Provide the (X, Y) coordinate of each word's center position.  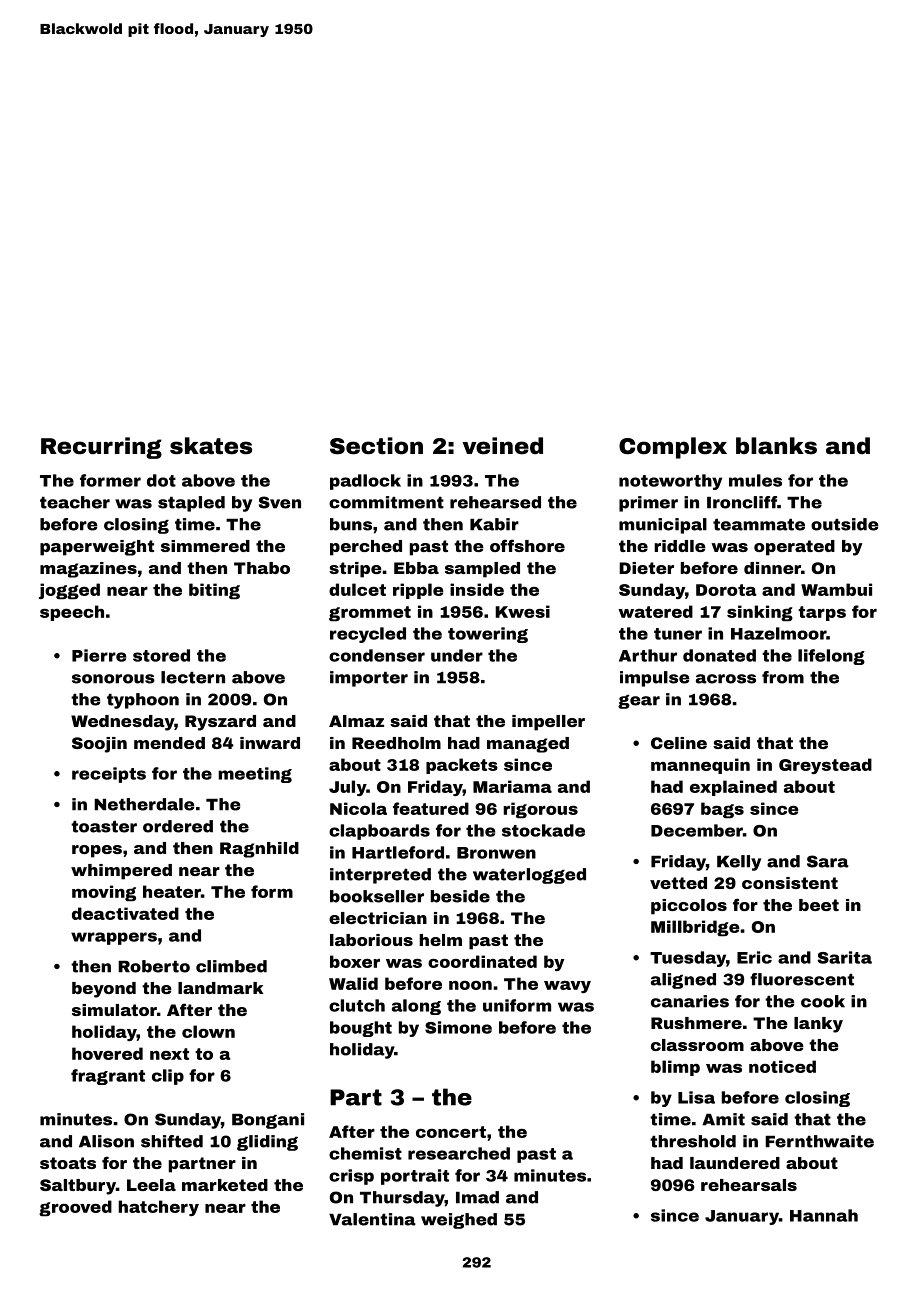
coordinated (482, 961)
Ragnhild (259, 850)
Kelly (739, 863)
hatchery (158, 1208)
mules (755, 480)
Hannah (824, 1215)
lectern (193, 677)
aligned (683, 981)
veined (502, 446)
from (783, 677)
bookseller (377, 896)
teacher (75, 502)
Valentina (372, 1219)
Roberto (154, 966)
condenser (377, 655)
